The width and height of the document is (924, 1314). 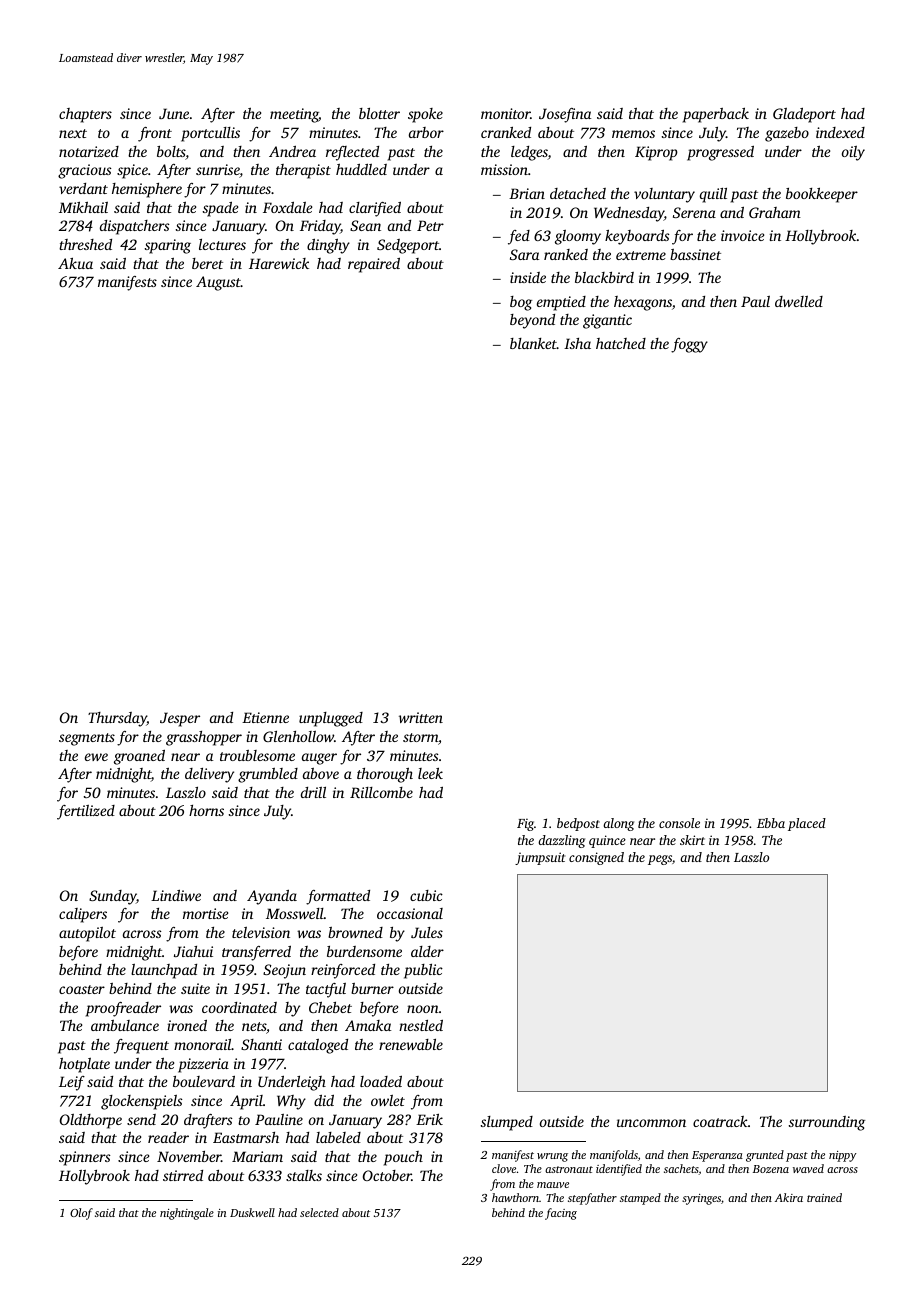 I want to click on nightingale, so click(x=187, y=1214).
